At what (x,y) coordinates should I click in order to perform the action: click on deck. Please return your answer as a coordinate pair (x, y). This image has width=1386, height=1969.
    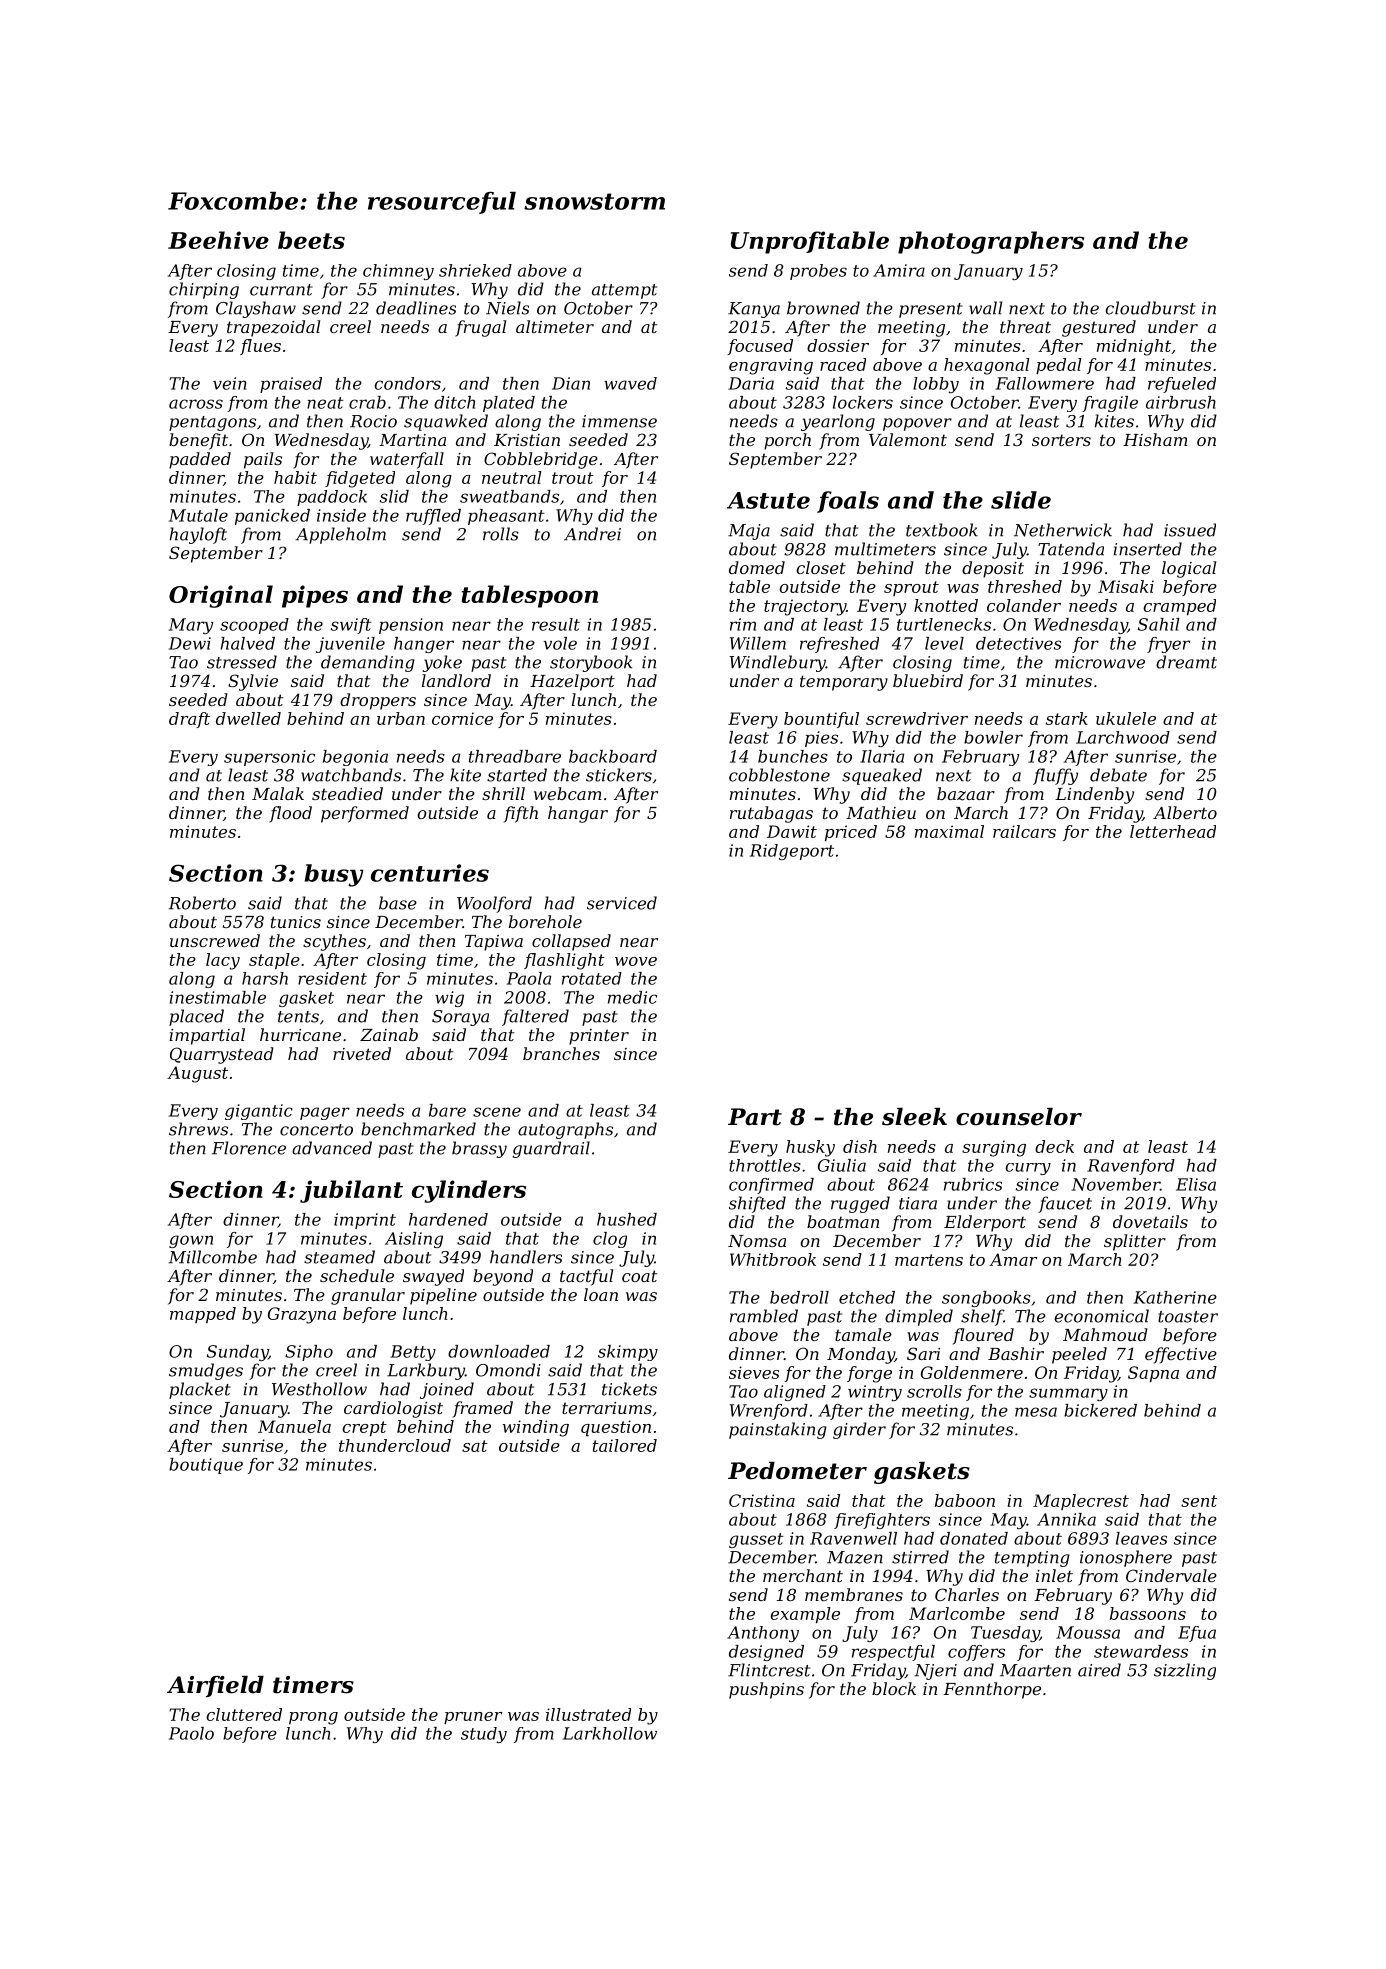
    Looking at the image, I should click on (1054, 1146).
